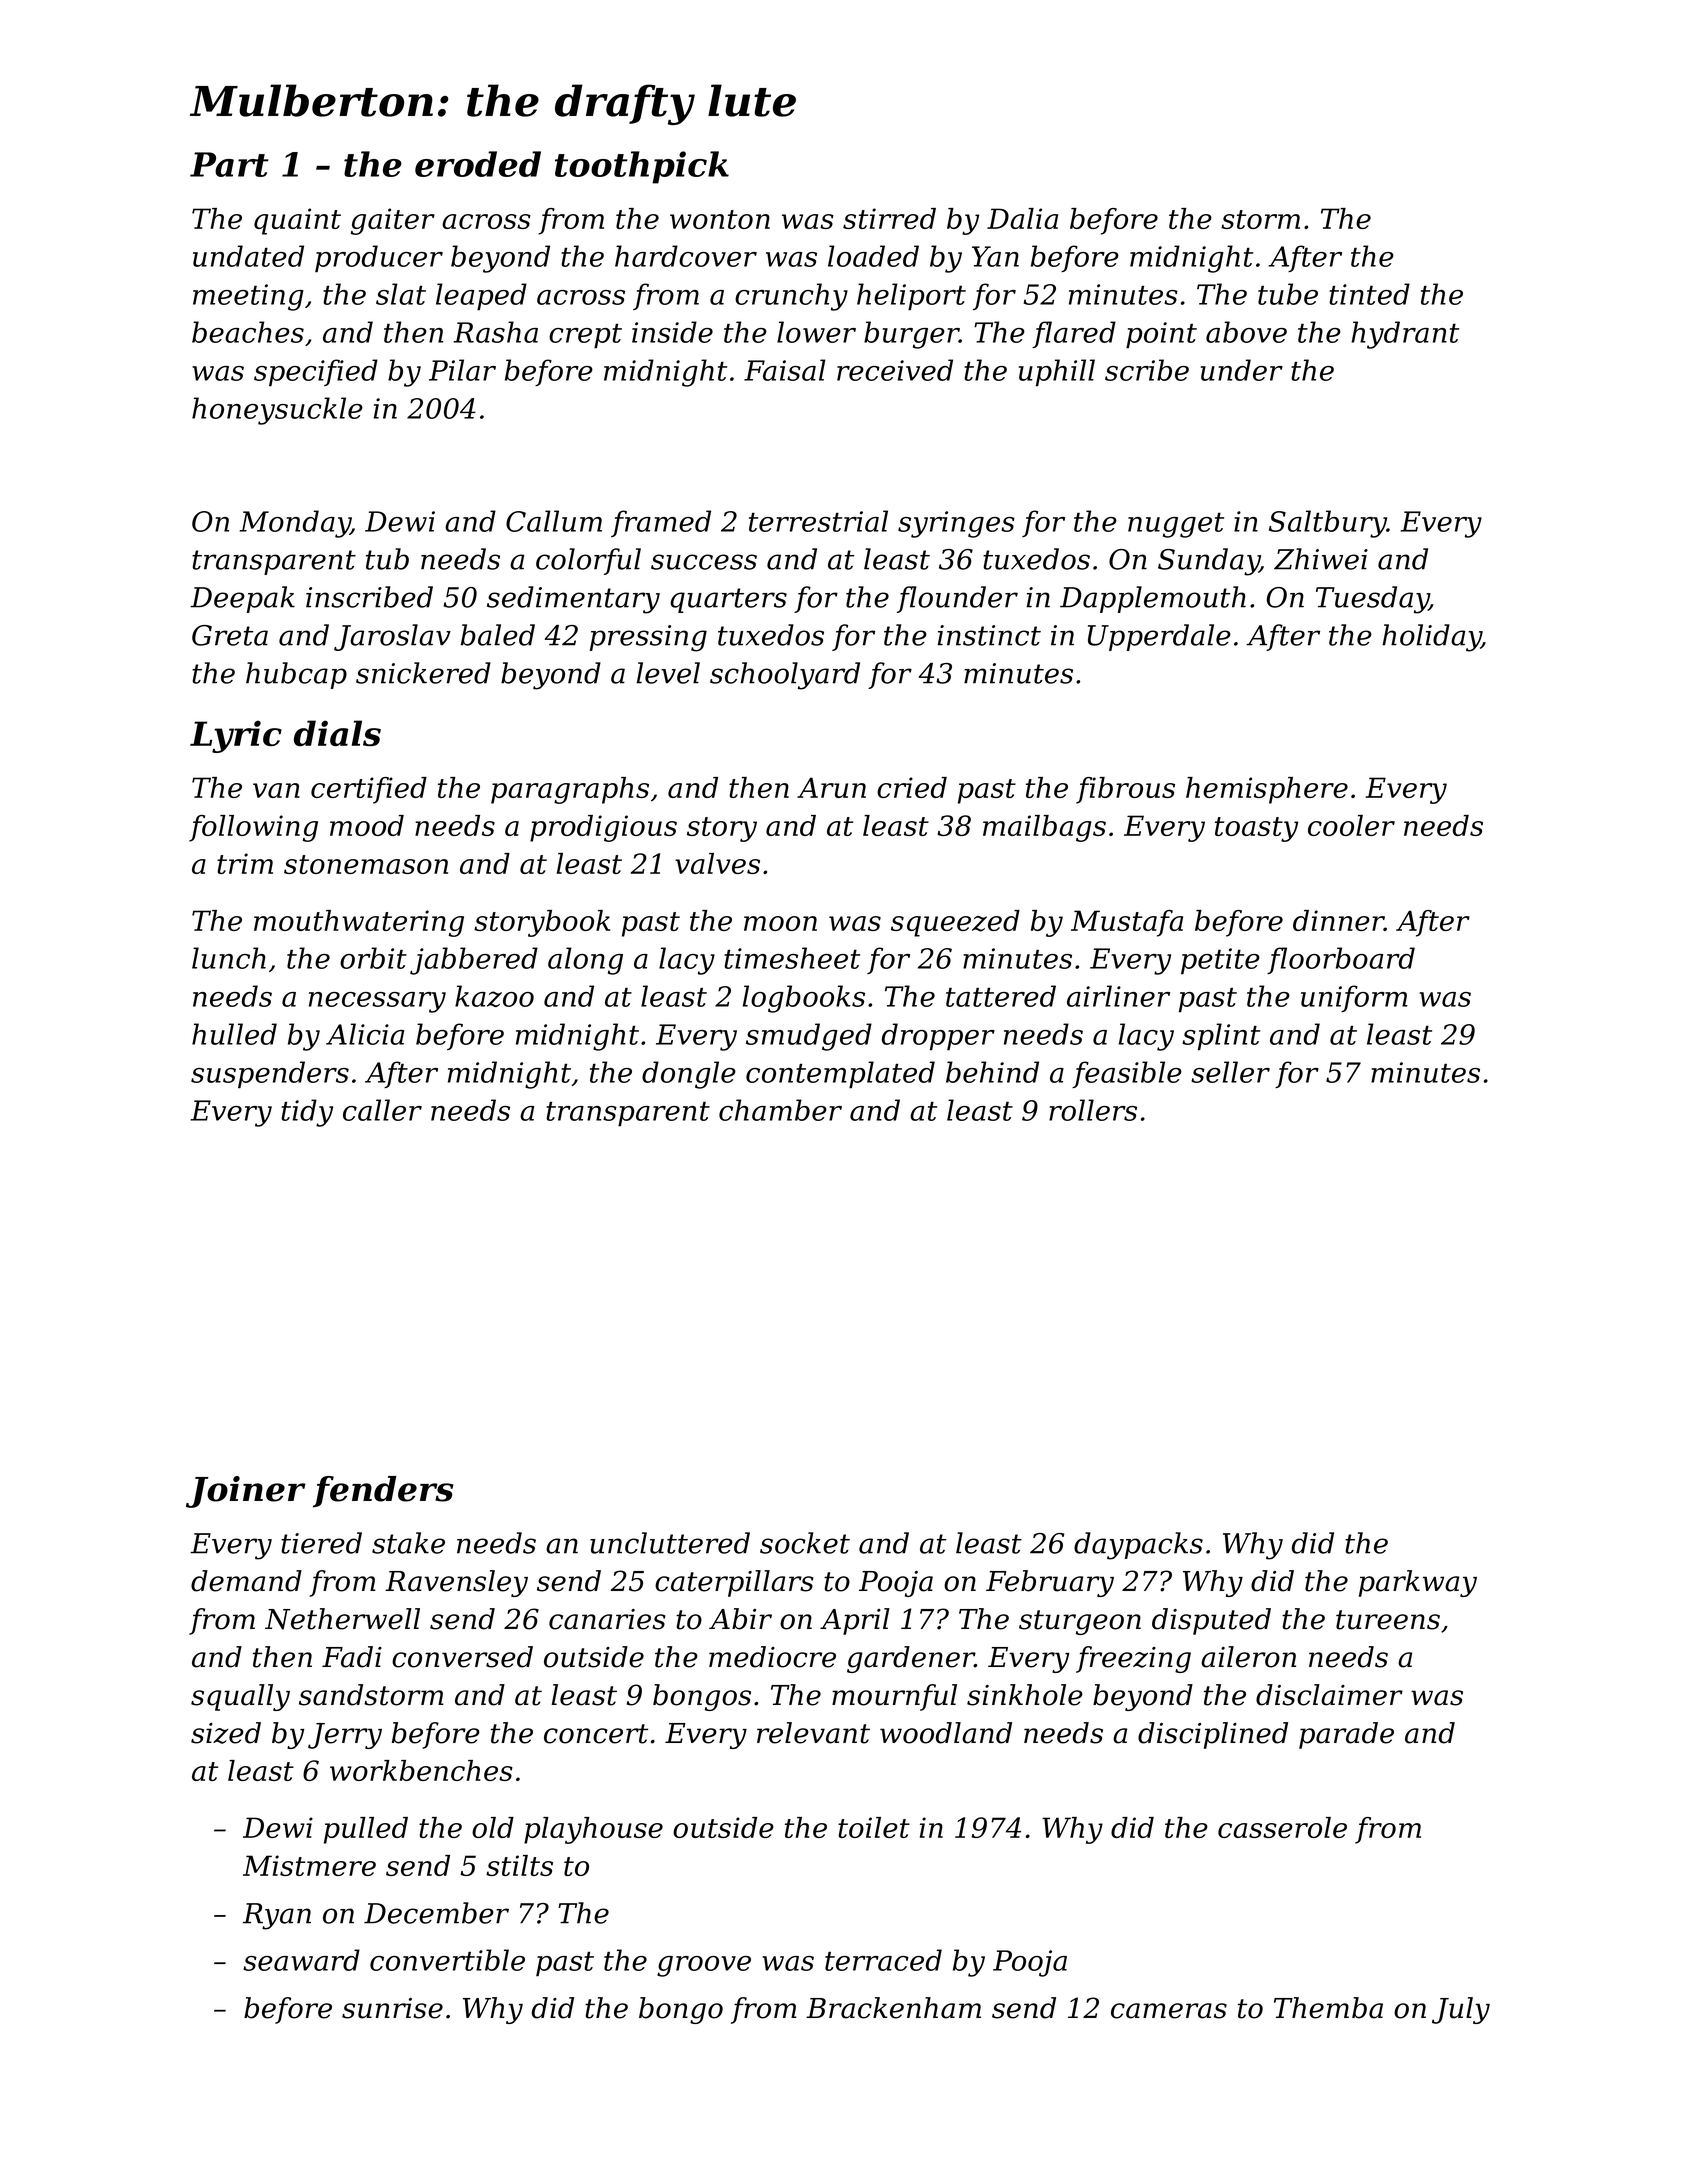  What do you see at coordinates (366, 864) in the document?
I see `stonemason` at bounding box center [366, 864].
